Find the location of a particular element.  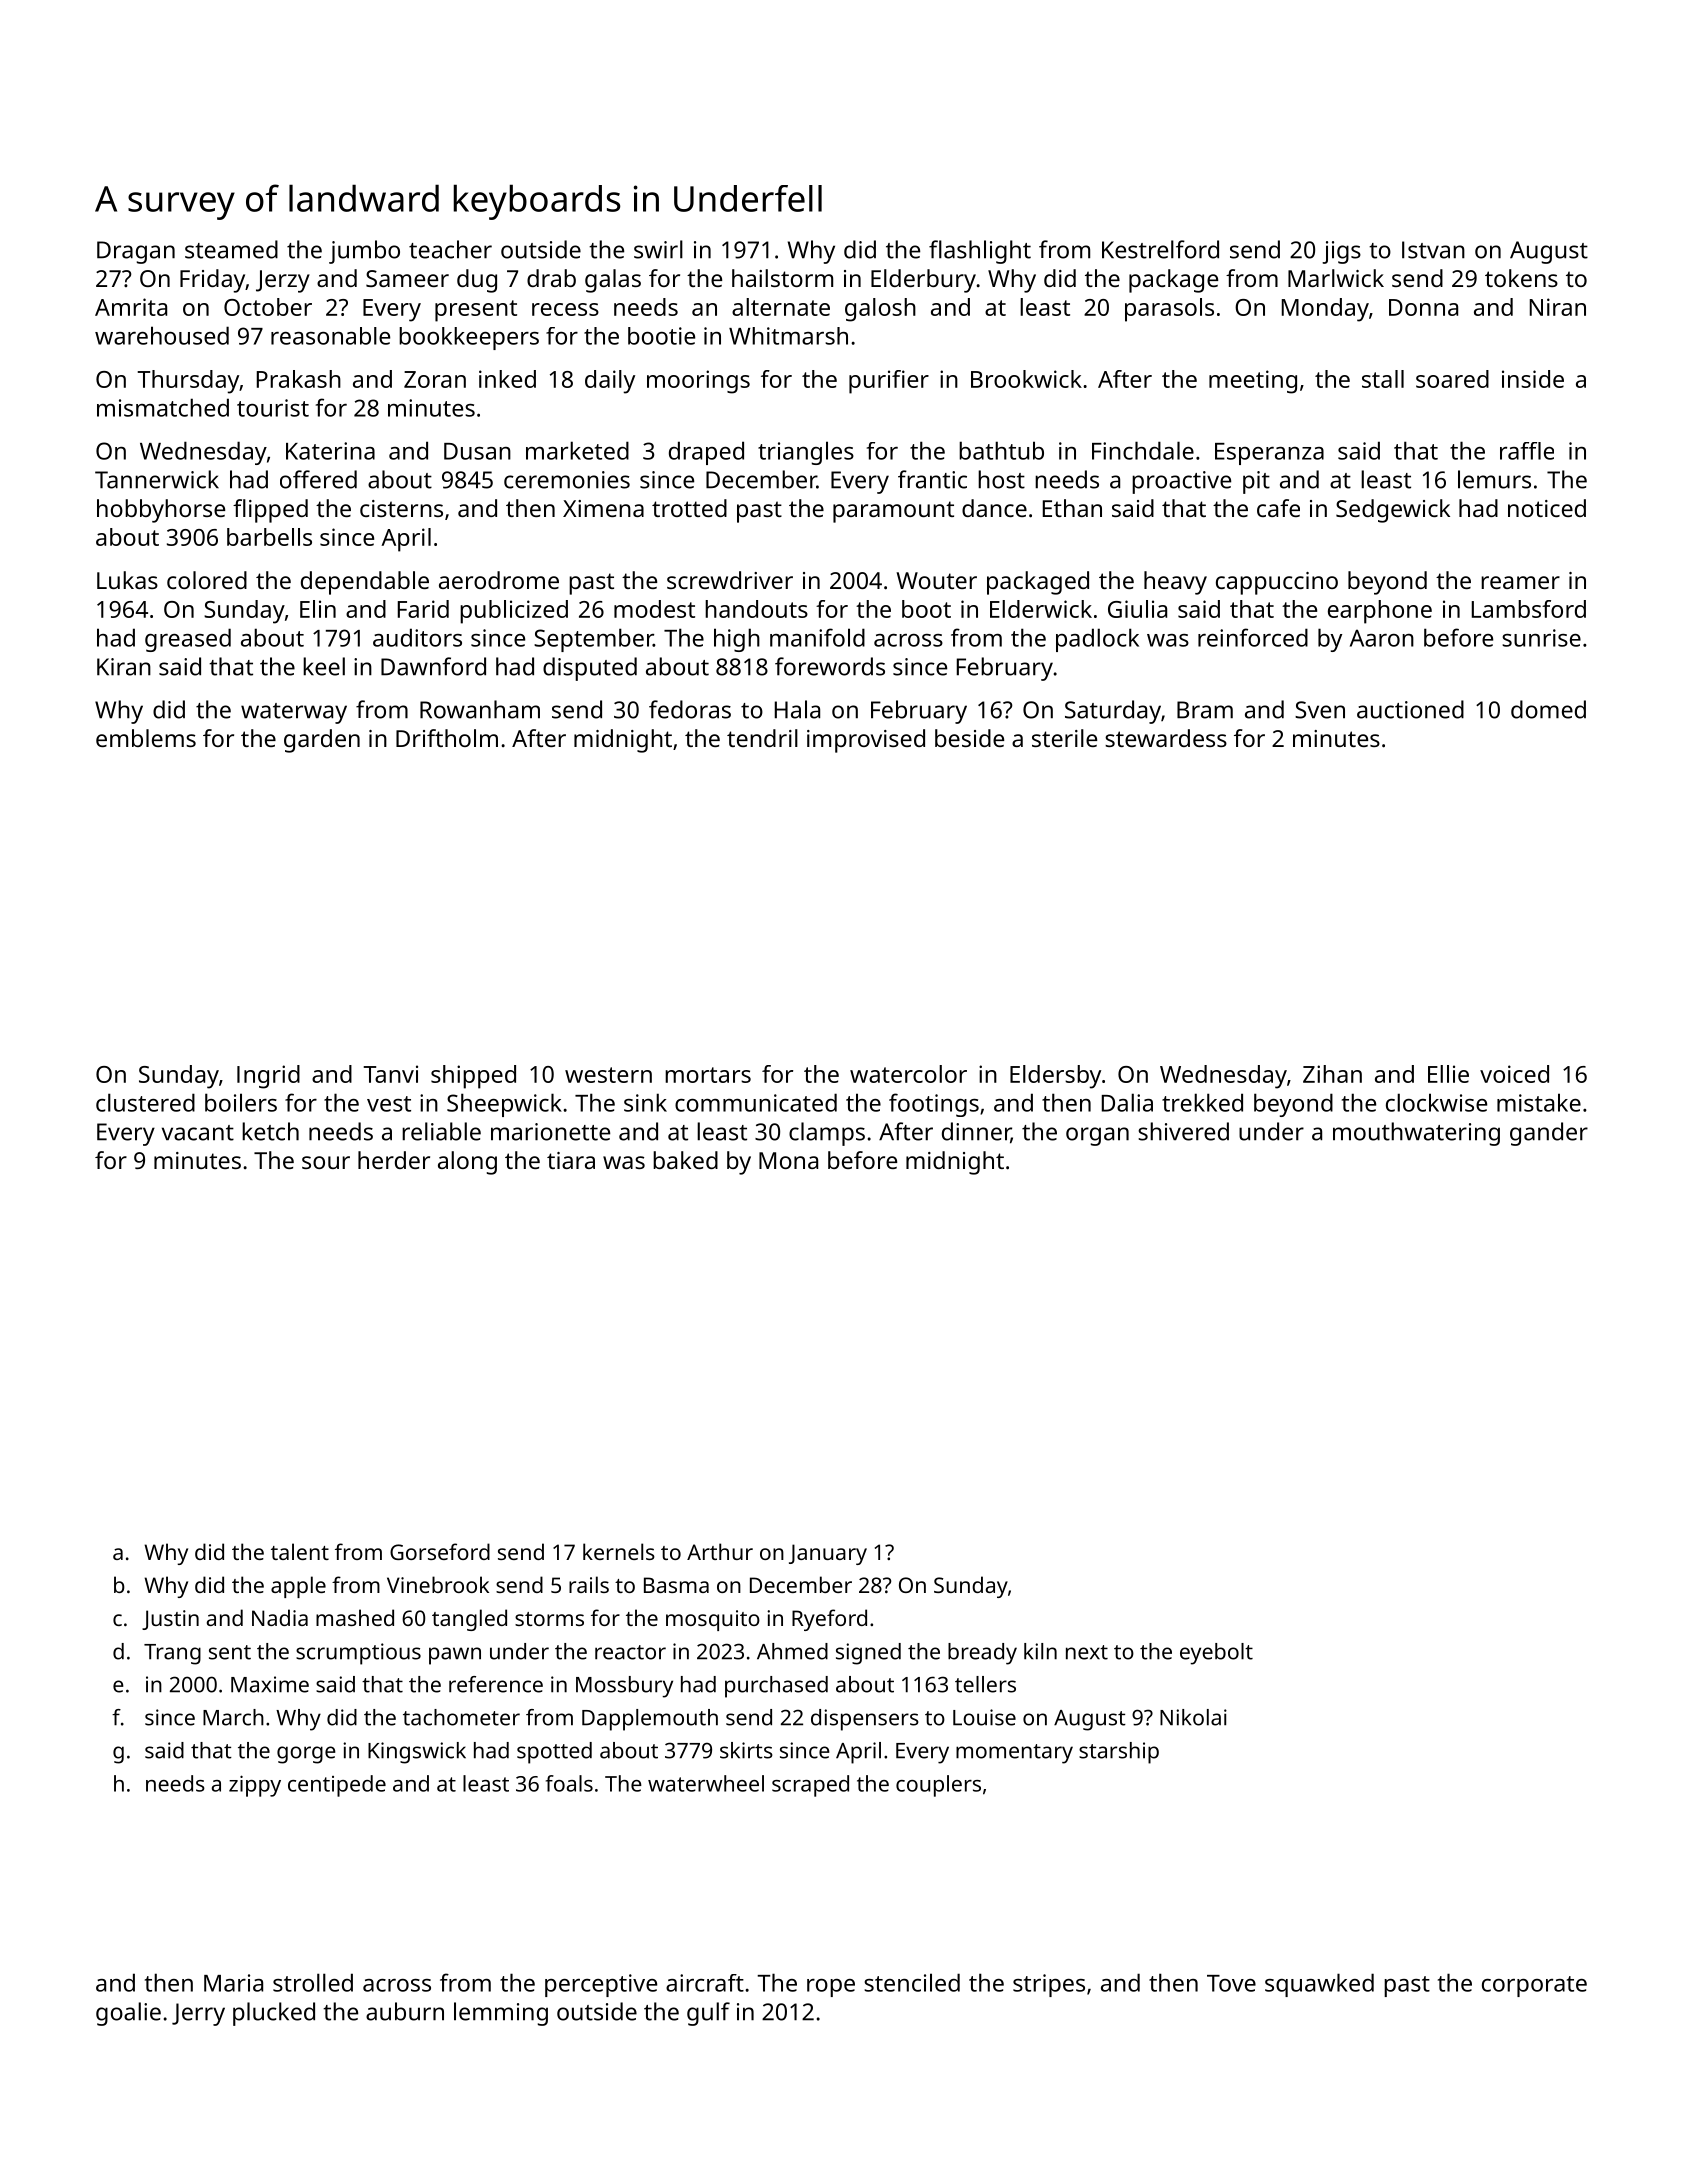

gulf is located at coordinates (708, 2014).
